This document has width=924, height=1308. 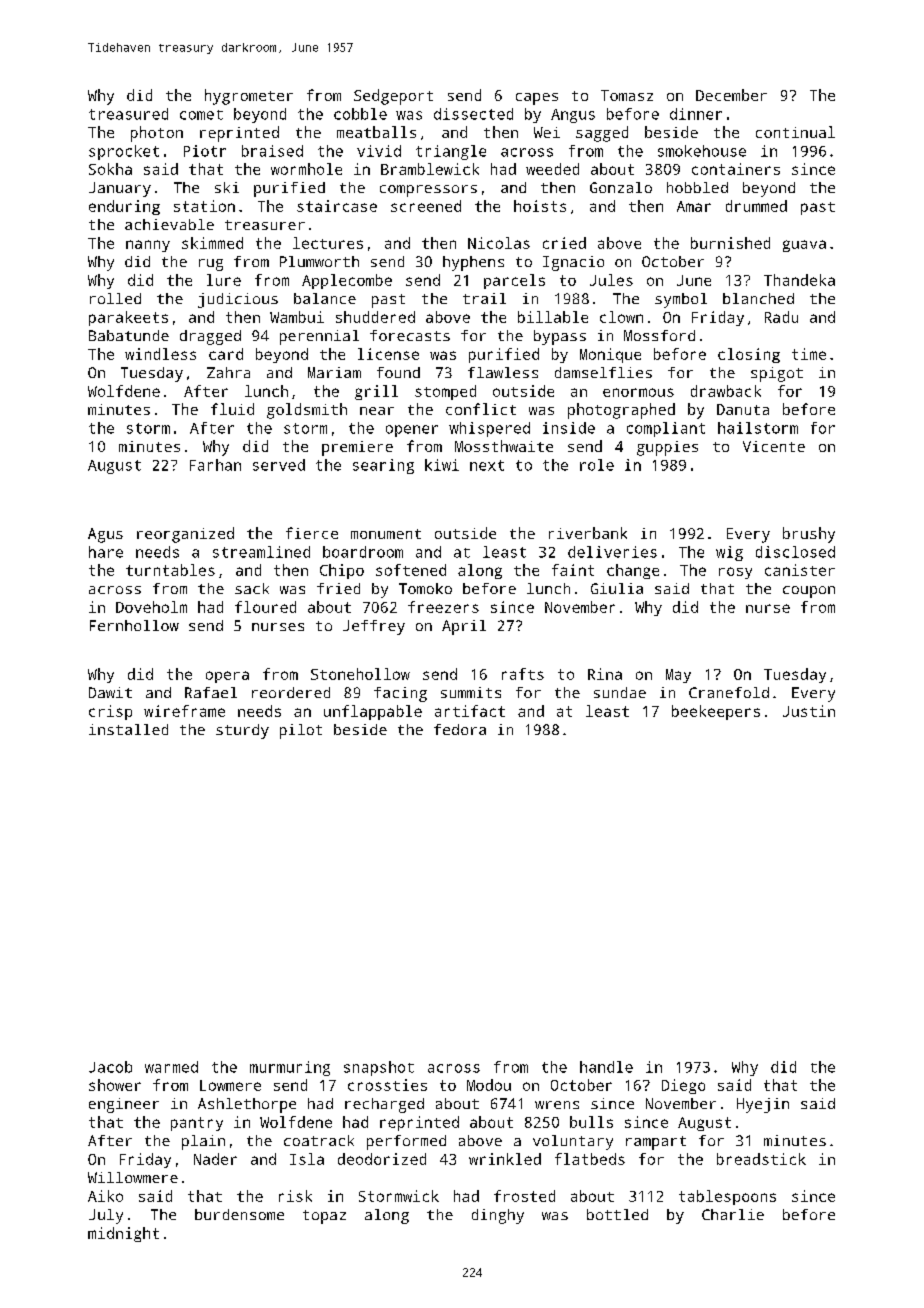 What do you see at coordinates (730, 243) in the document?
I see `burnished` at bounding box center [730, 243].
